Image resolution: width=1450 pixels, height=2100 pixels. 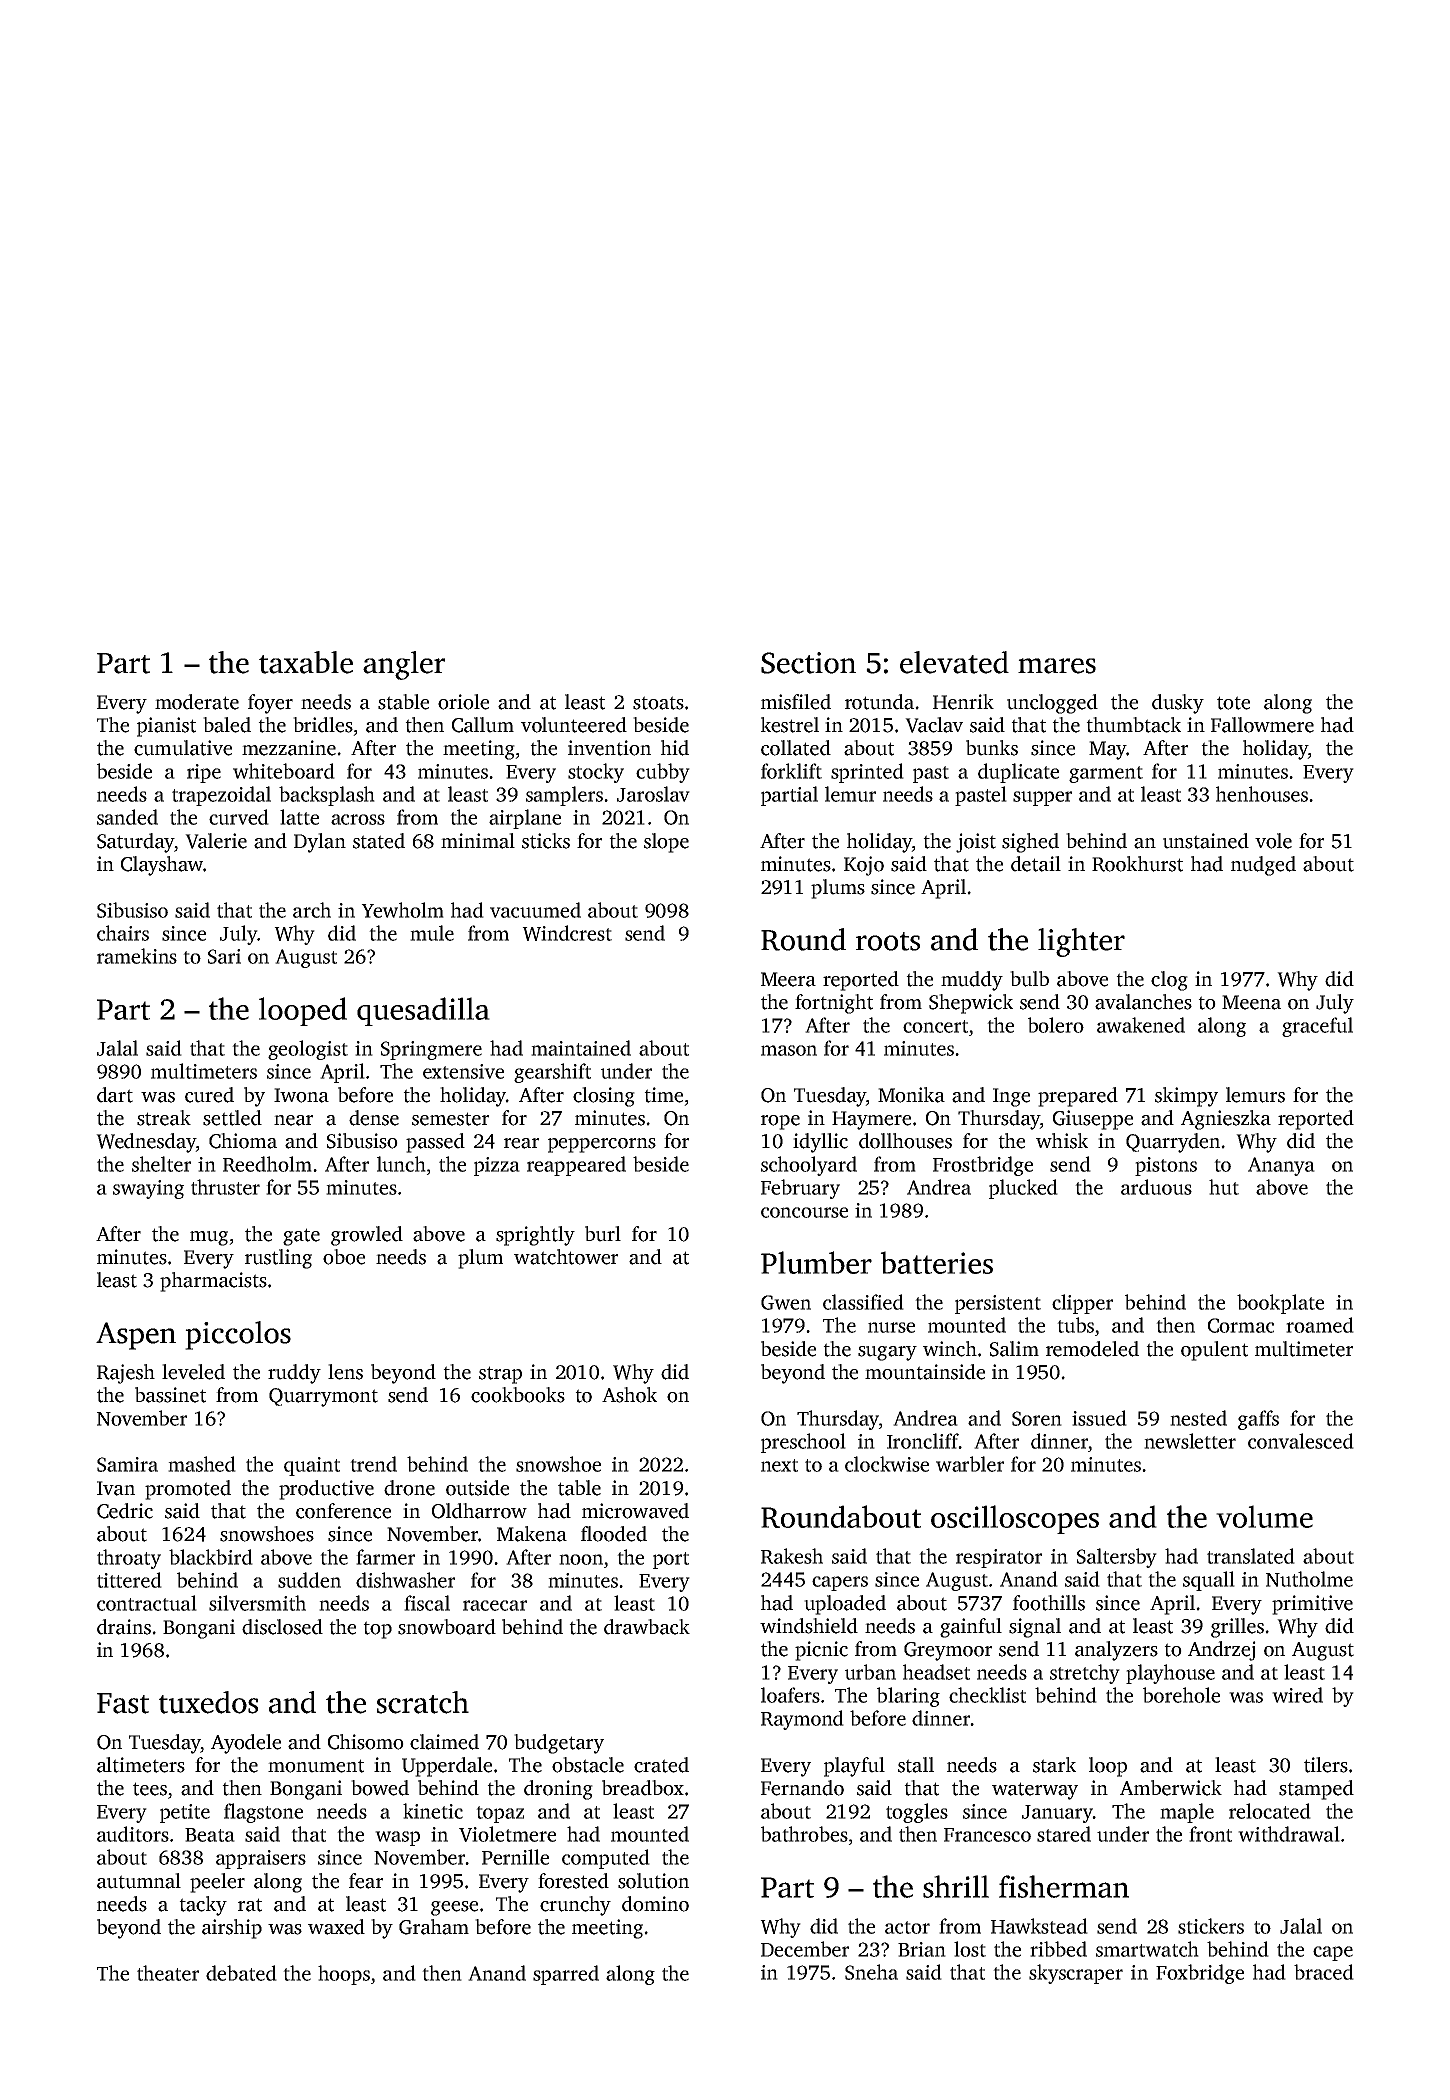 I want to click on cubby, so click(x=663, y=773).
